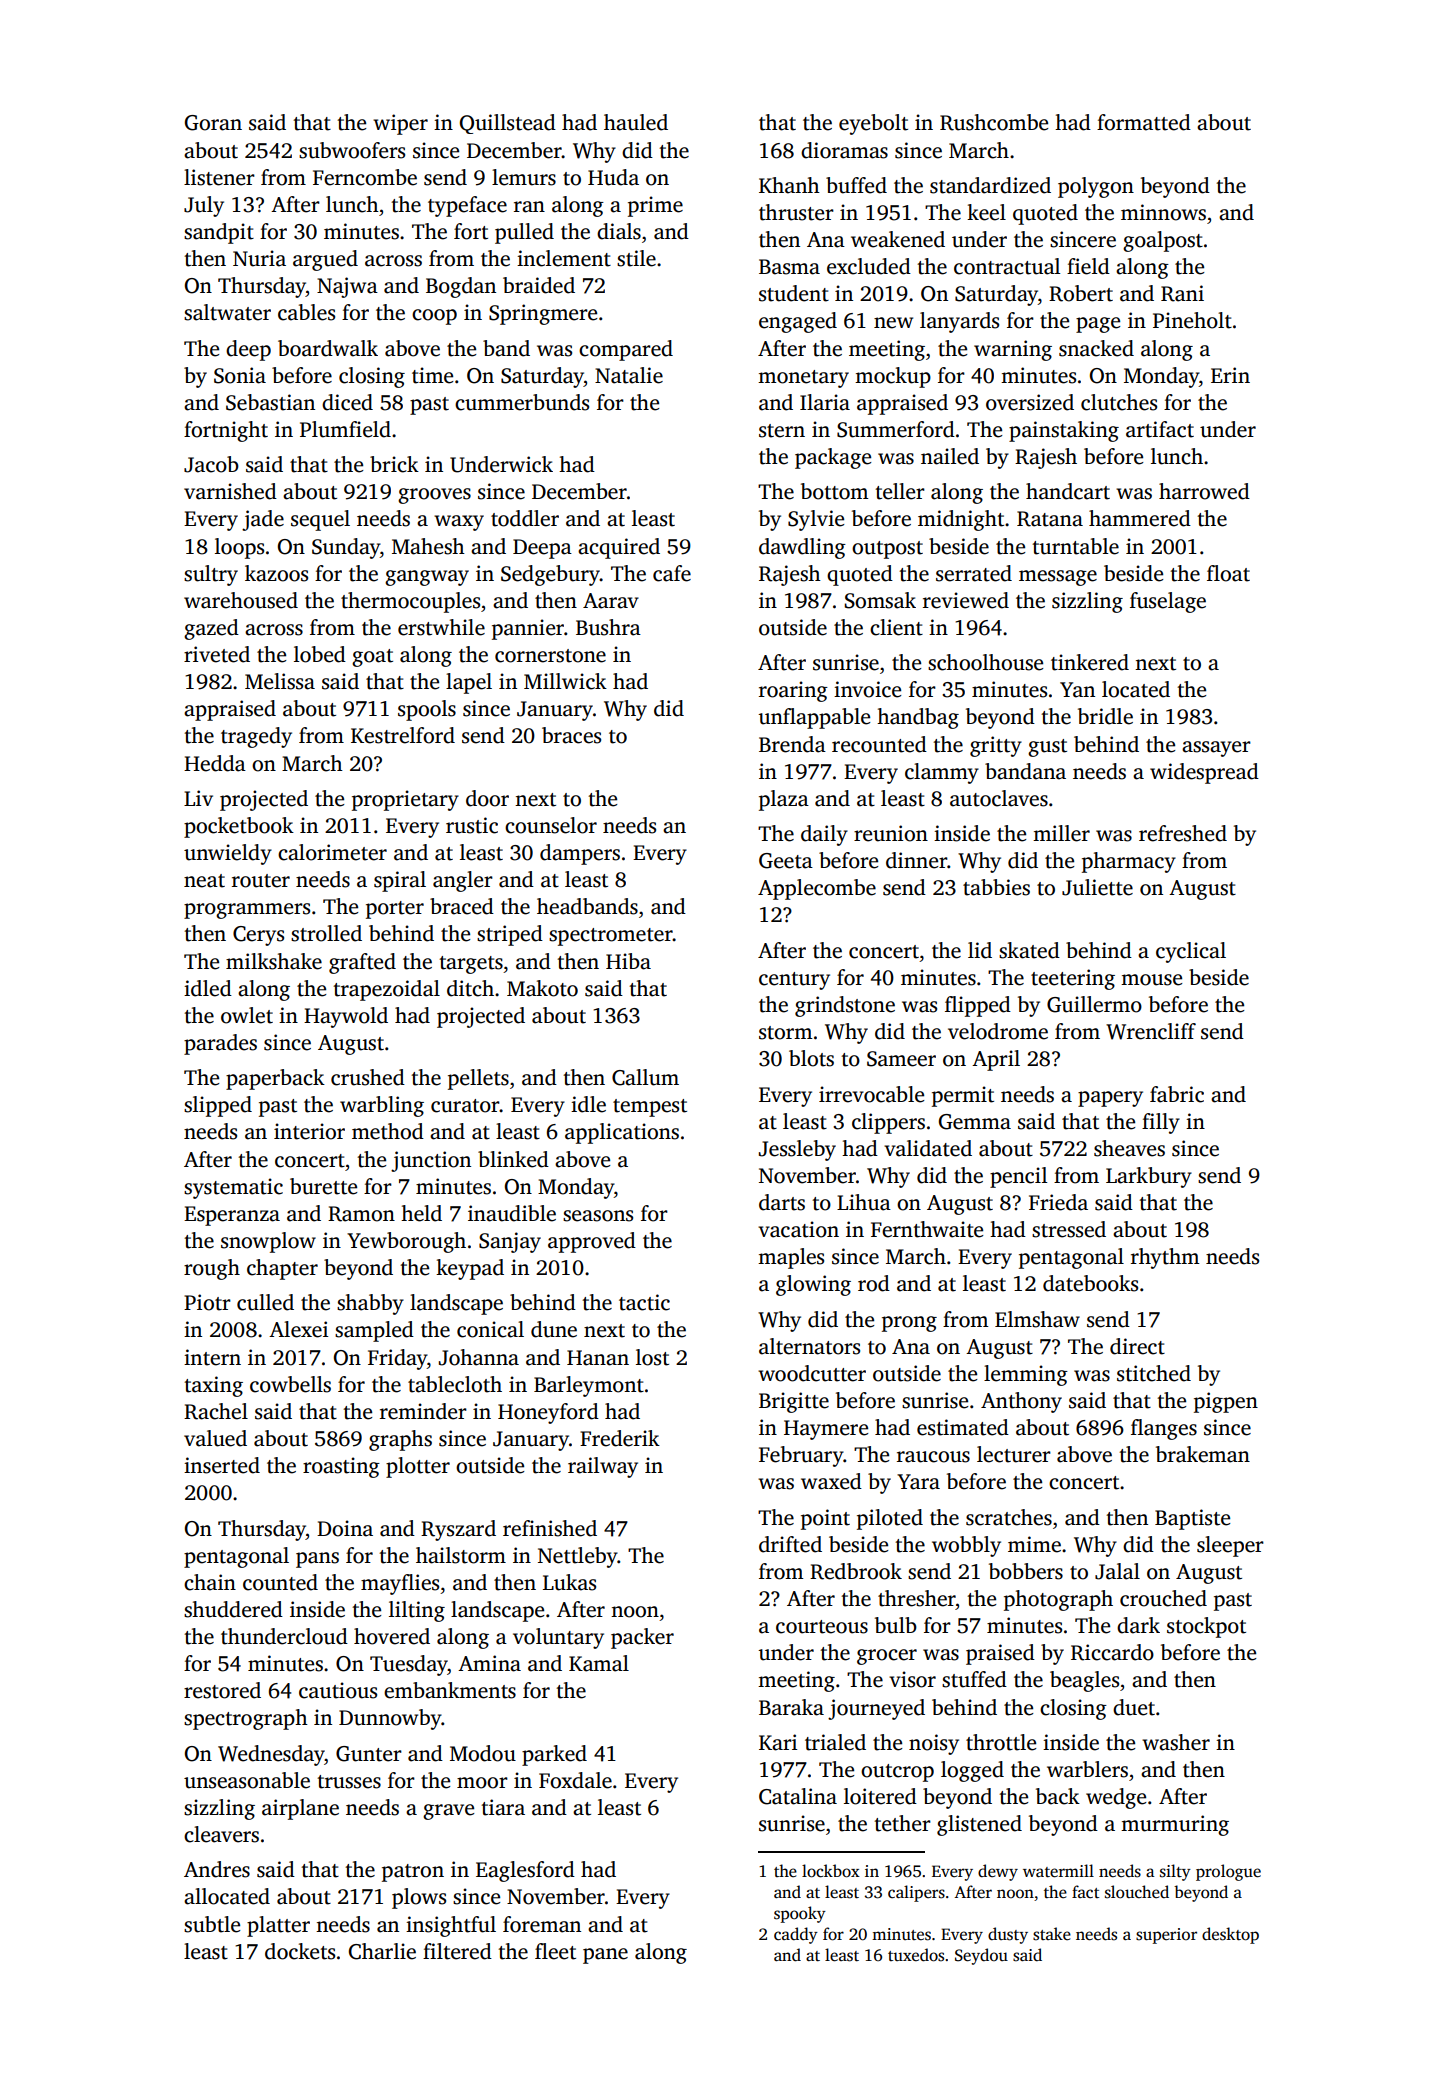 The height and width of the screenshot is (2100, 1450). Describe the element at coordinates (508, 124) in the screenshot. I see `Quillstead` at that location.
